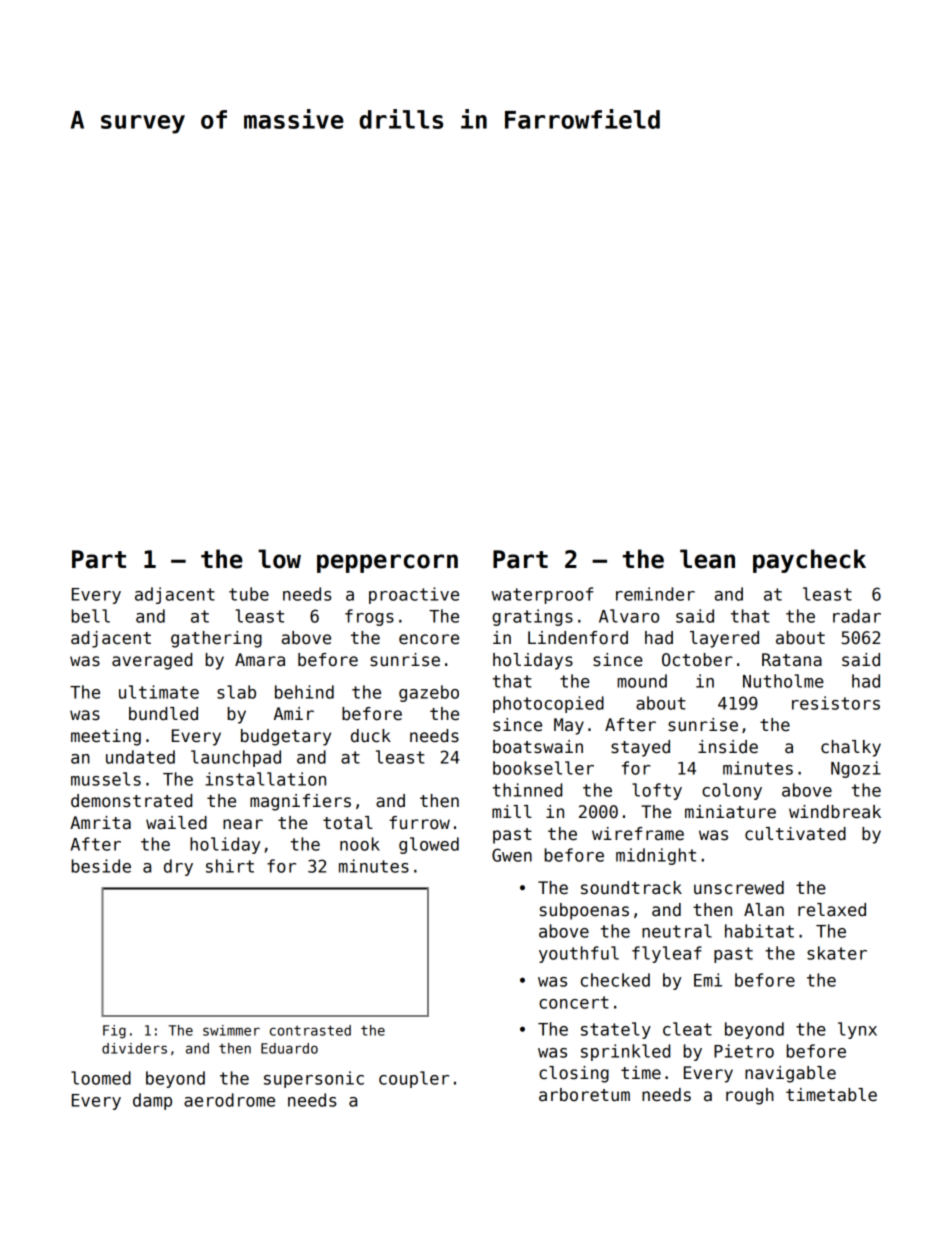 This screenshot has height=1233, width=952. What do you see at coordinates (229, 1100) in the screenshot?
I see `aerodrome` at bounding box center [229, 1100].
